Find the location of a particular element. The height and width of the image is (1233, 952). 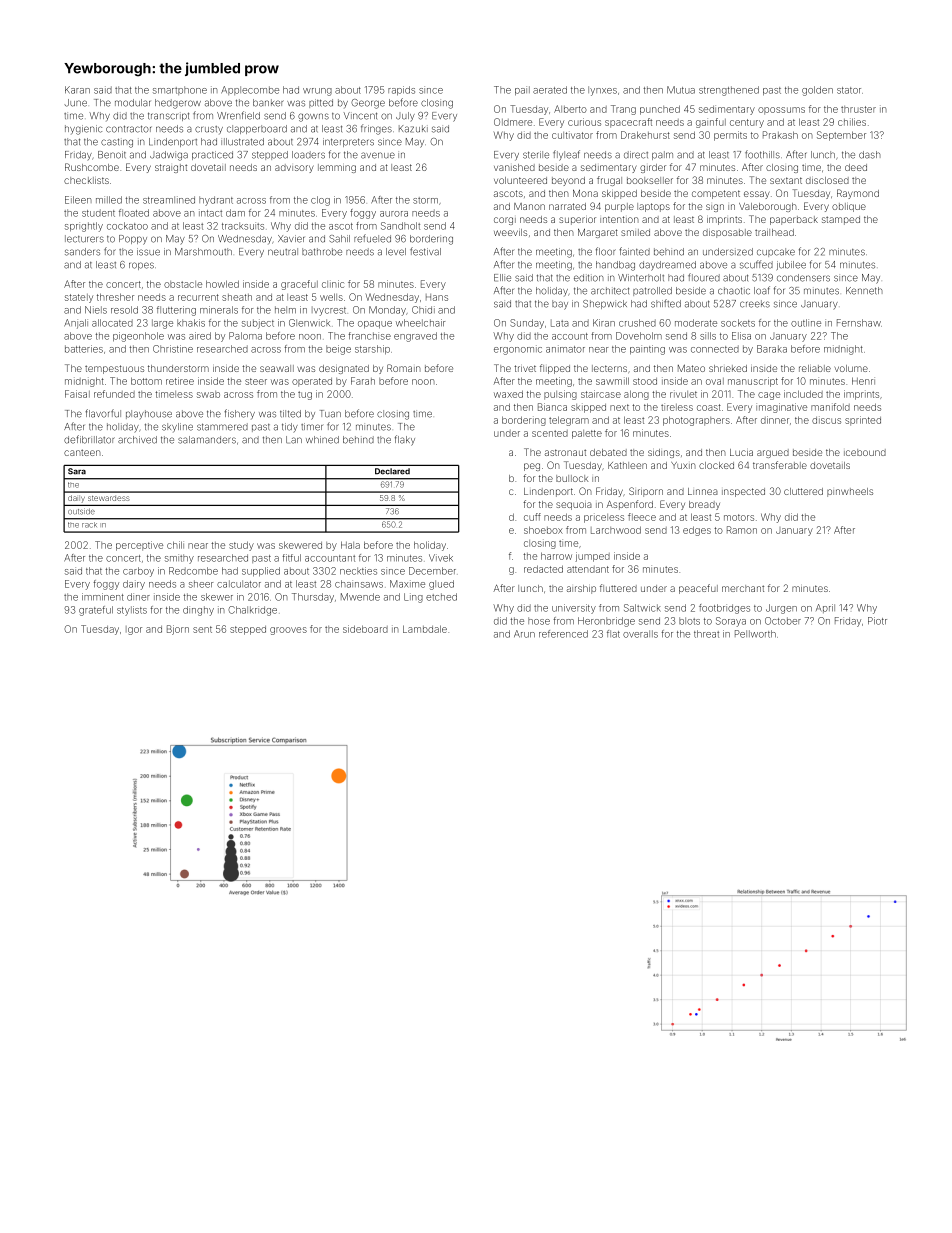

painting is located at coordinates (647, 350).
